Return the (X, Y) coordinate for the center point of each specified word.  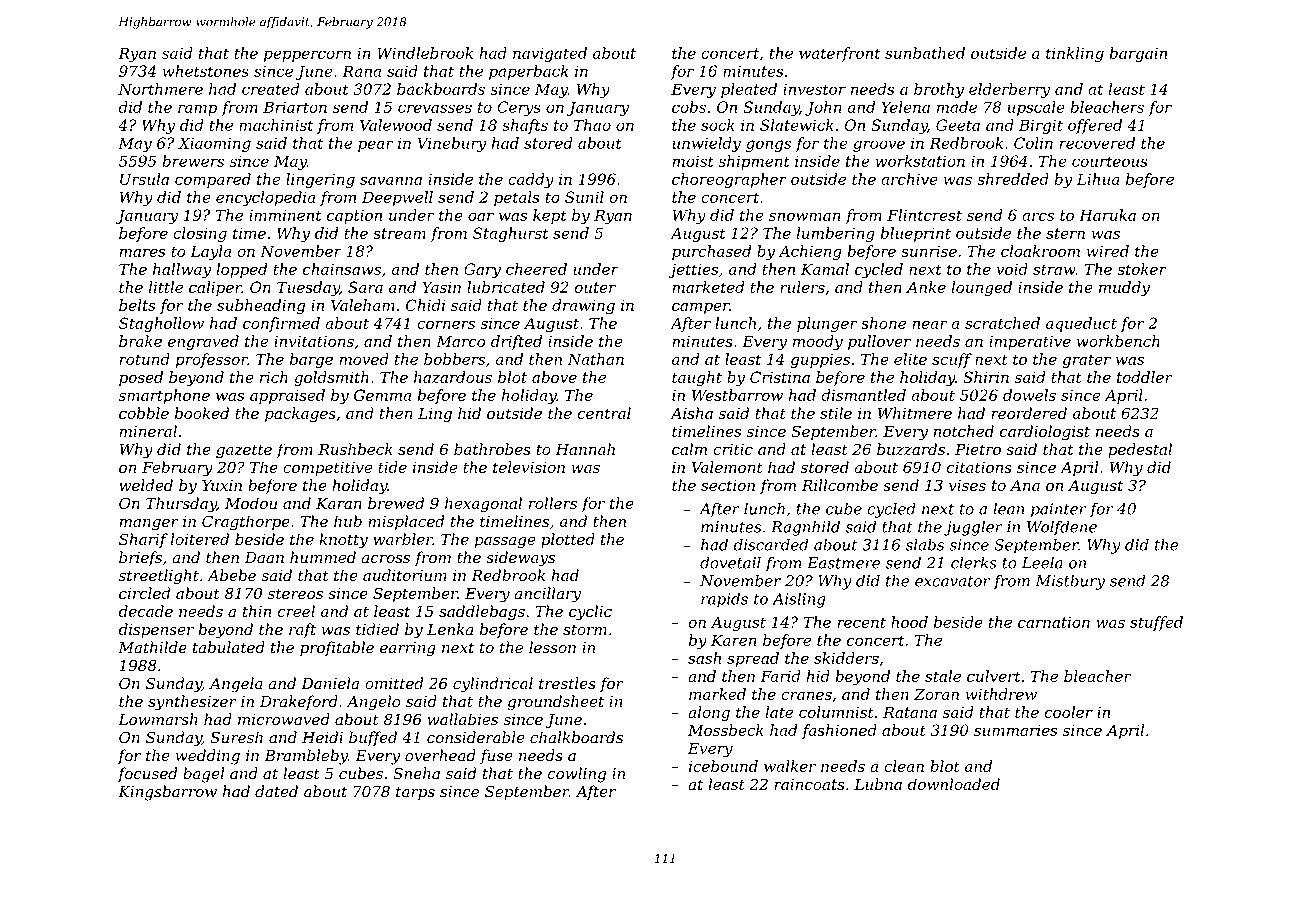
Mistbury (1070, 582)
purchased (711, 252)
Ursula (144, 179)
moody (818, 343)
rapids (724, 600)
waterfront (839, 54)
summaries (1016, 730)
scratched (1002, 323)
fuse (496, 757)
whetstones (206, 71)
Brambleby (306, 757)
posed (141, 378)
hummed (323, 557)
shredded (1013, 179)
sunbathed (925, 53)
